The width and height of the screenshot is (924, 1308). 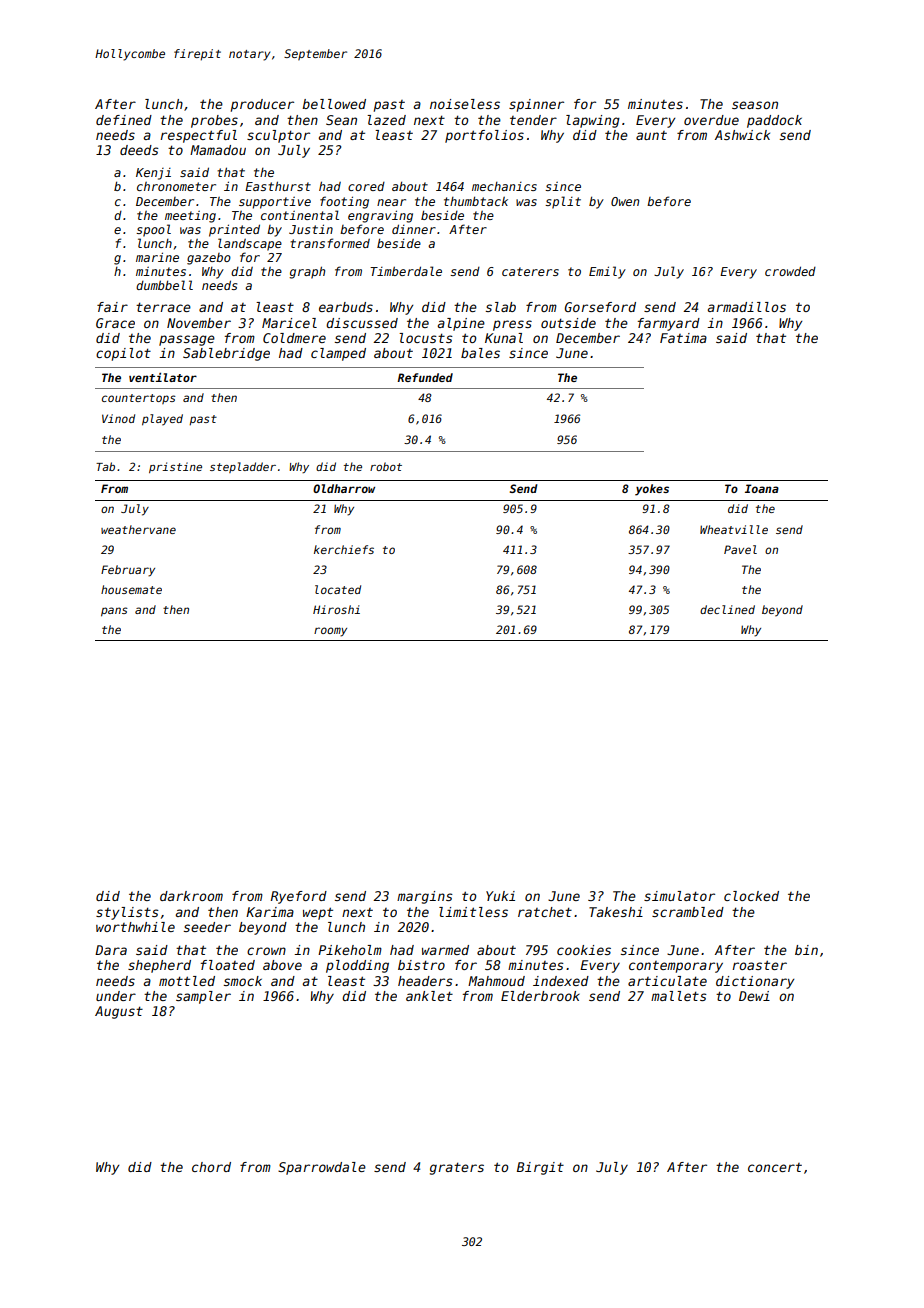 What do you see at coordinates (262, 105) in the screenshot?
I see `producer` at bounding box center [262, 105].
